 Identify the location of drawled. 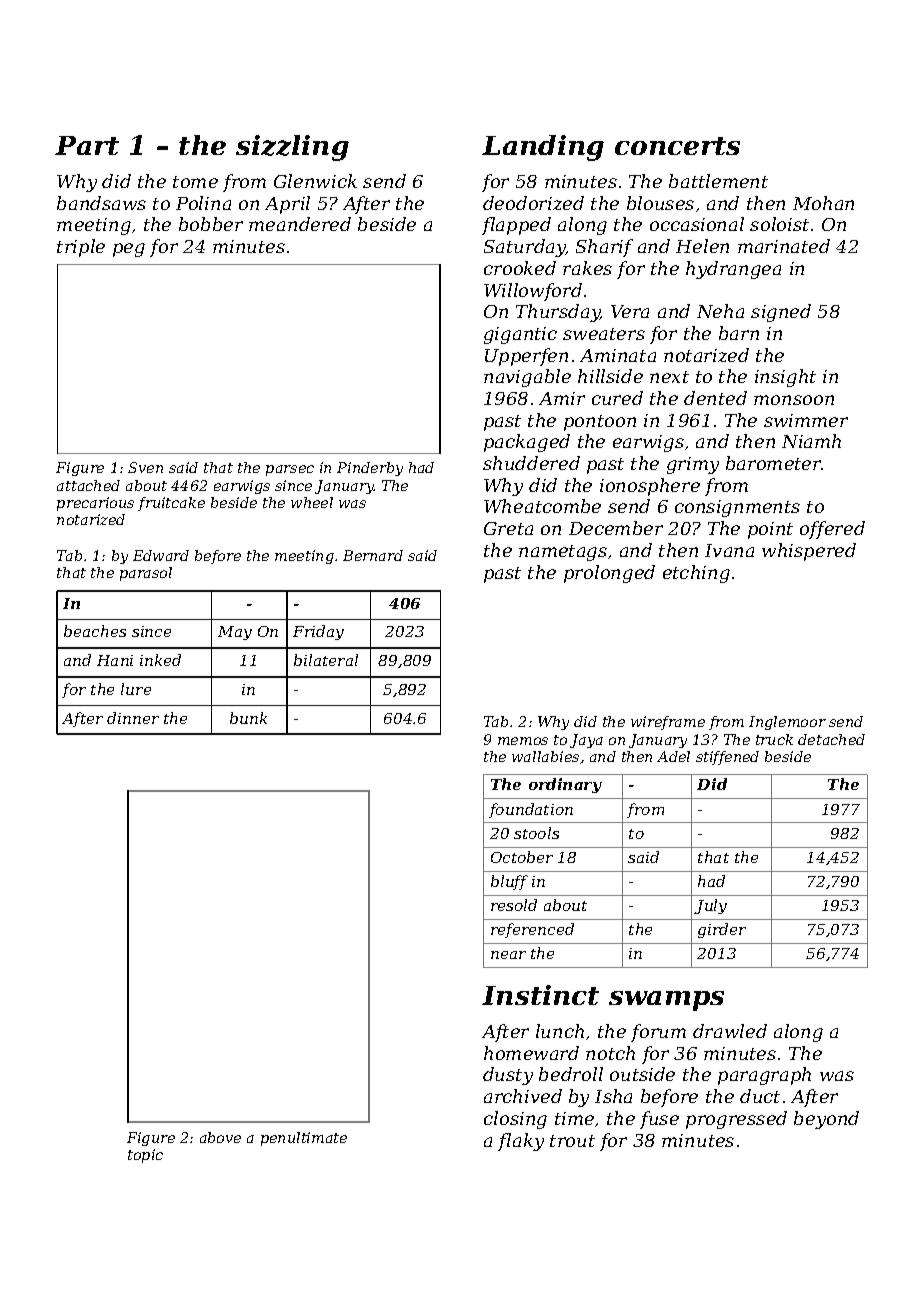
(730, 1031).
